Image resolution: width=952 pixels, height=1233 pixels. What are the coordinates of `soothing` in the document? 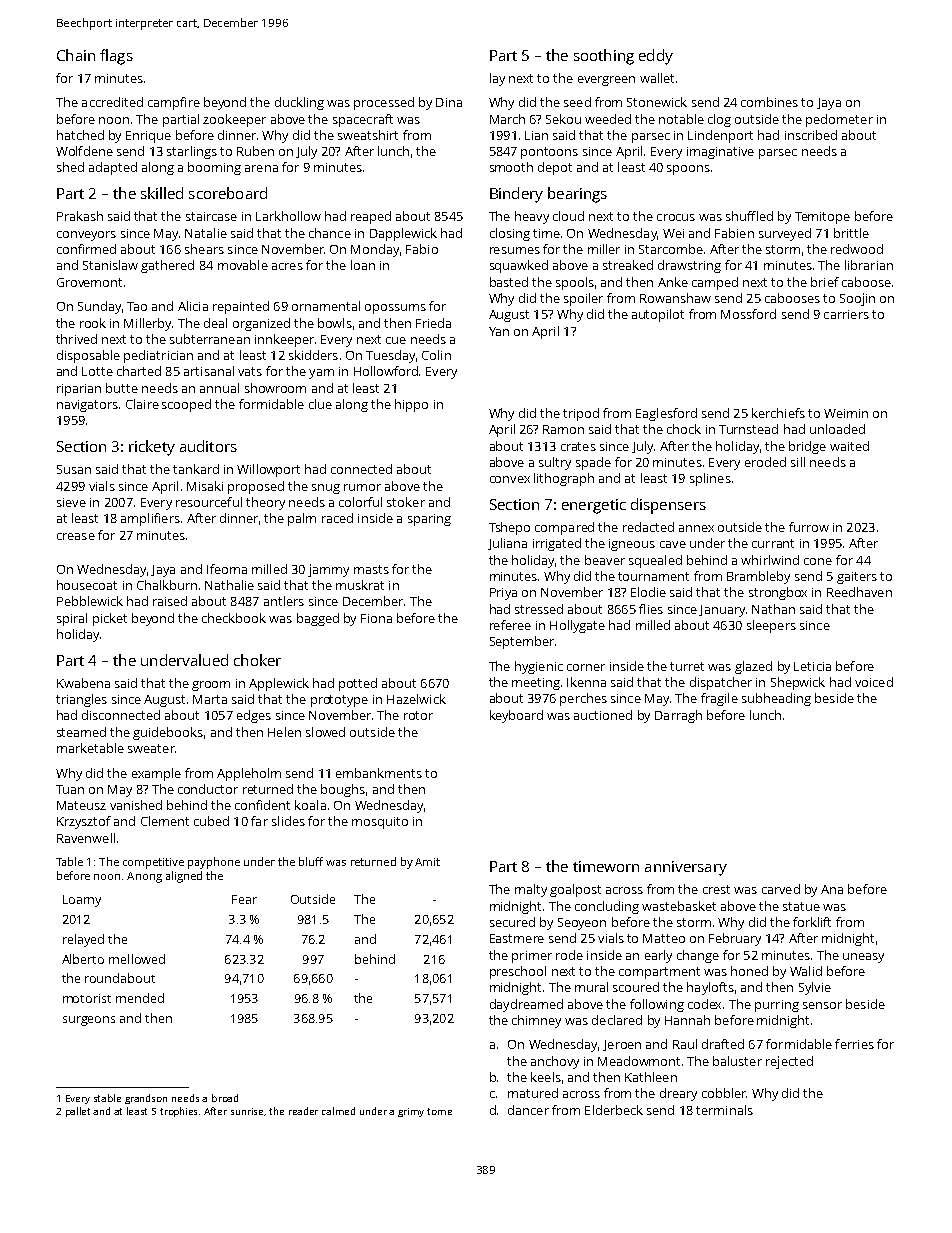 It's located at (604, 57).
